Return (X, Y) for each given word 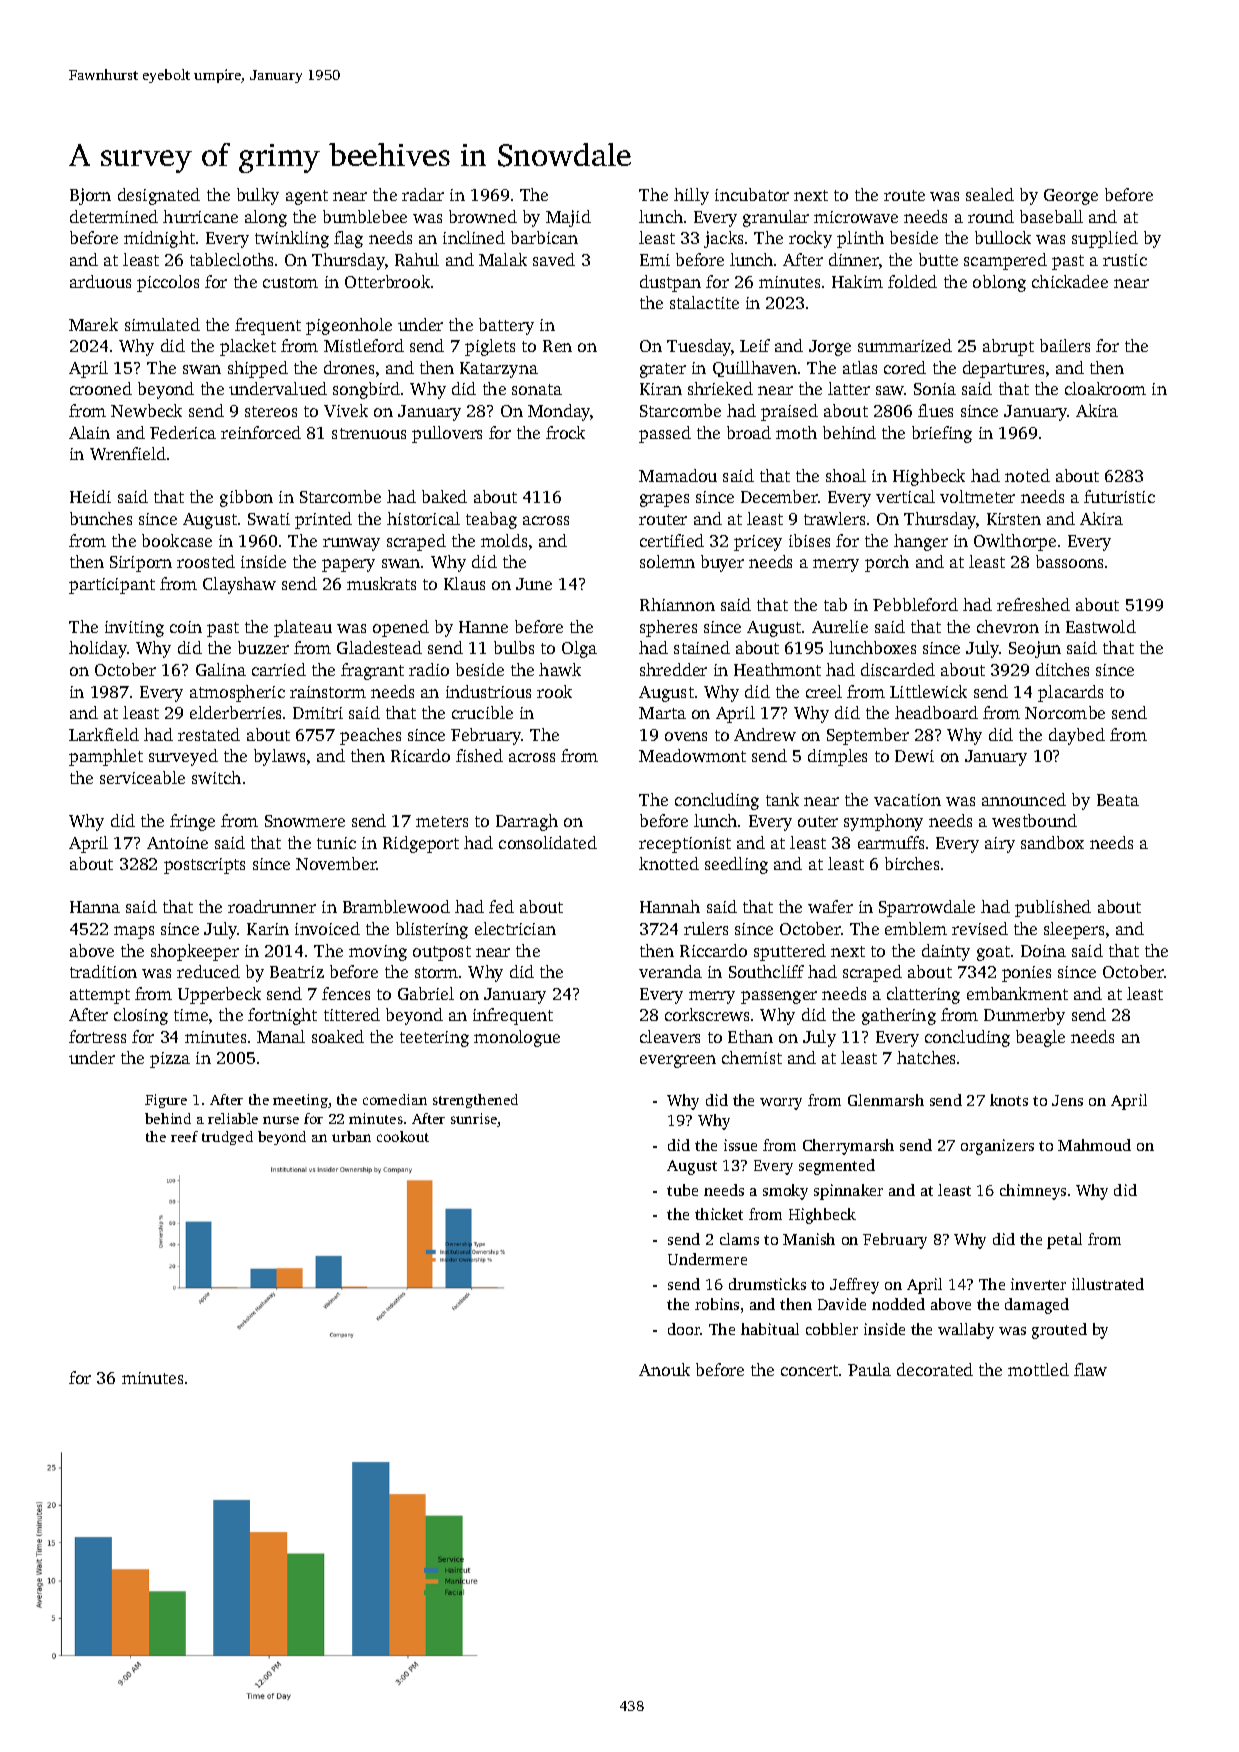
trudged (227, 1138)
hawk (560, 669)
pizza (170, 1060)
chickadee (1070, 281)
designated (159, 196)
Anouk (664, 1369)
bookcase (177, 540)
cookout (403, 1136)
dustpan (670, 283)
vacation (907, 800)
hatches (926, 1057)
